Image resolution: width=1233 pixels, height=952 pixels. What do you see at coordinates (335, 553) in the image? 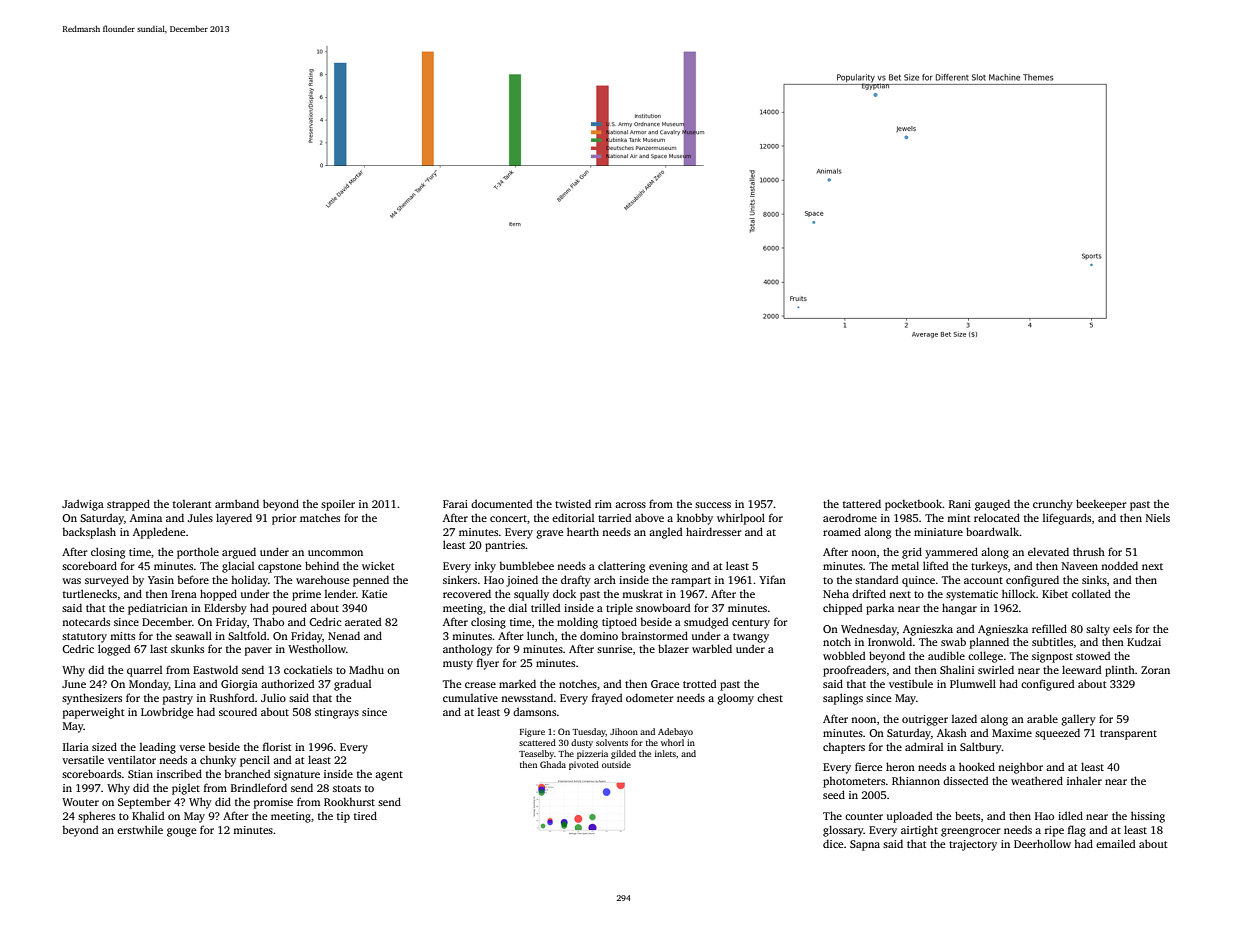
I see `uncommon` at bounding box center [335, 553].
